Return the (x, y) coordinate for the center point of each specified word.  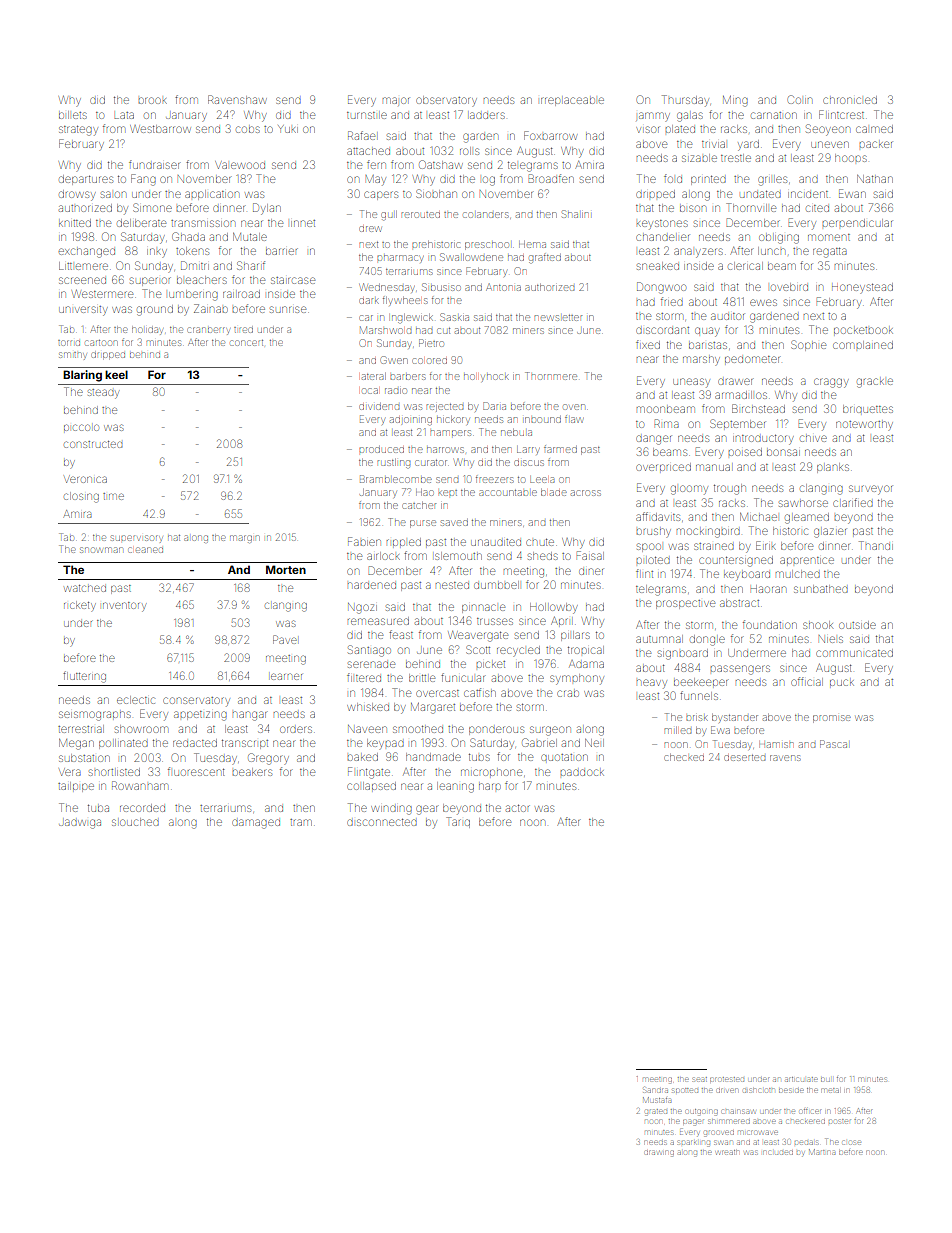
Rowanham (139, 785)
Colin (800, 99)
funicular (462, 677)
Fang (143, 180)
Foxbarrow (550, 135)
